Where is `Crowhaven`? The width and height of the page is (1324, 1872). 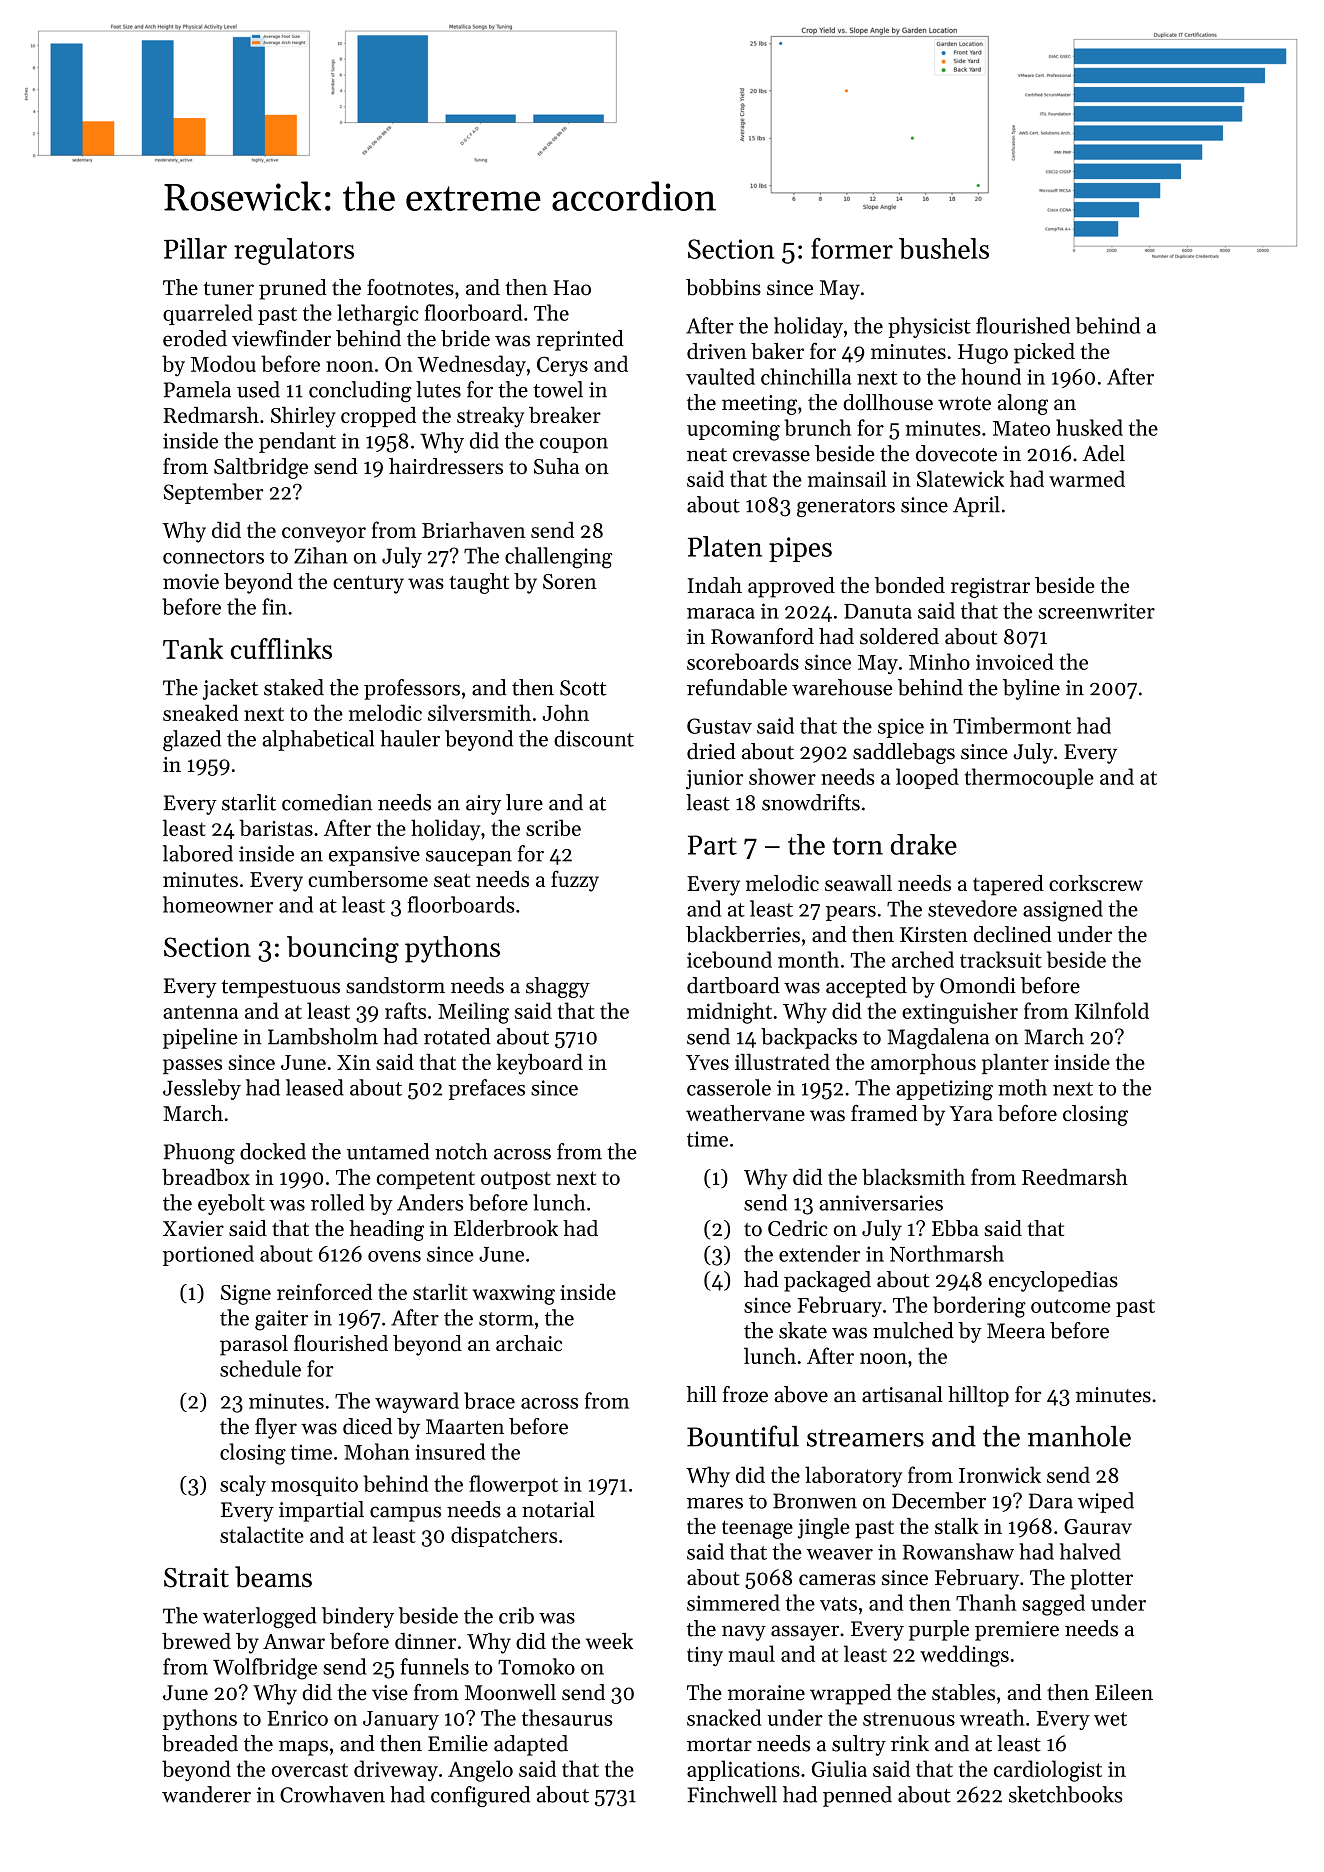
Crowhaven is located at coordinates (332, 1794).
